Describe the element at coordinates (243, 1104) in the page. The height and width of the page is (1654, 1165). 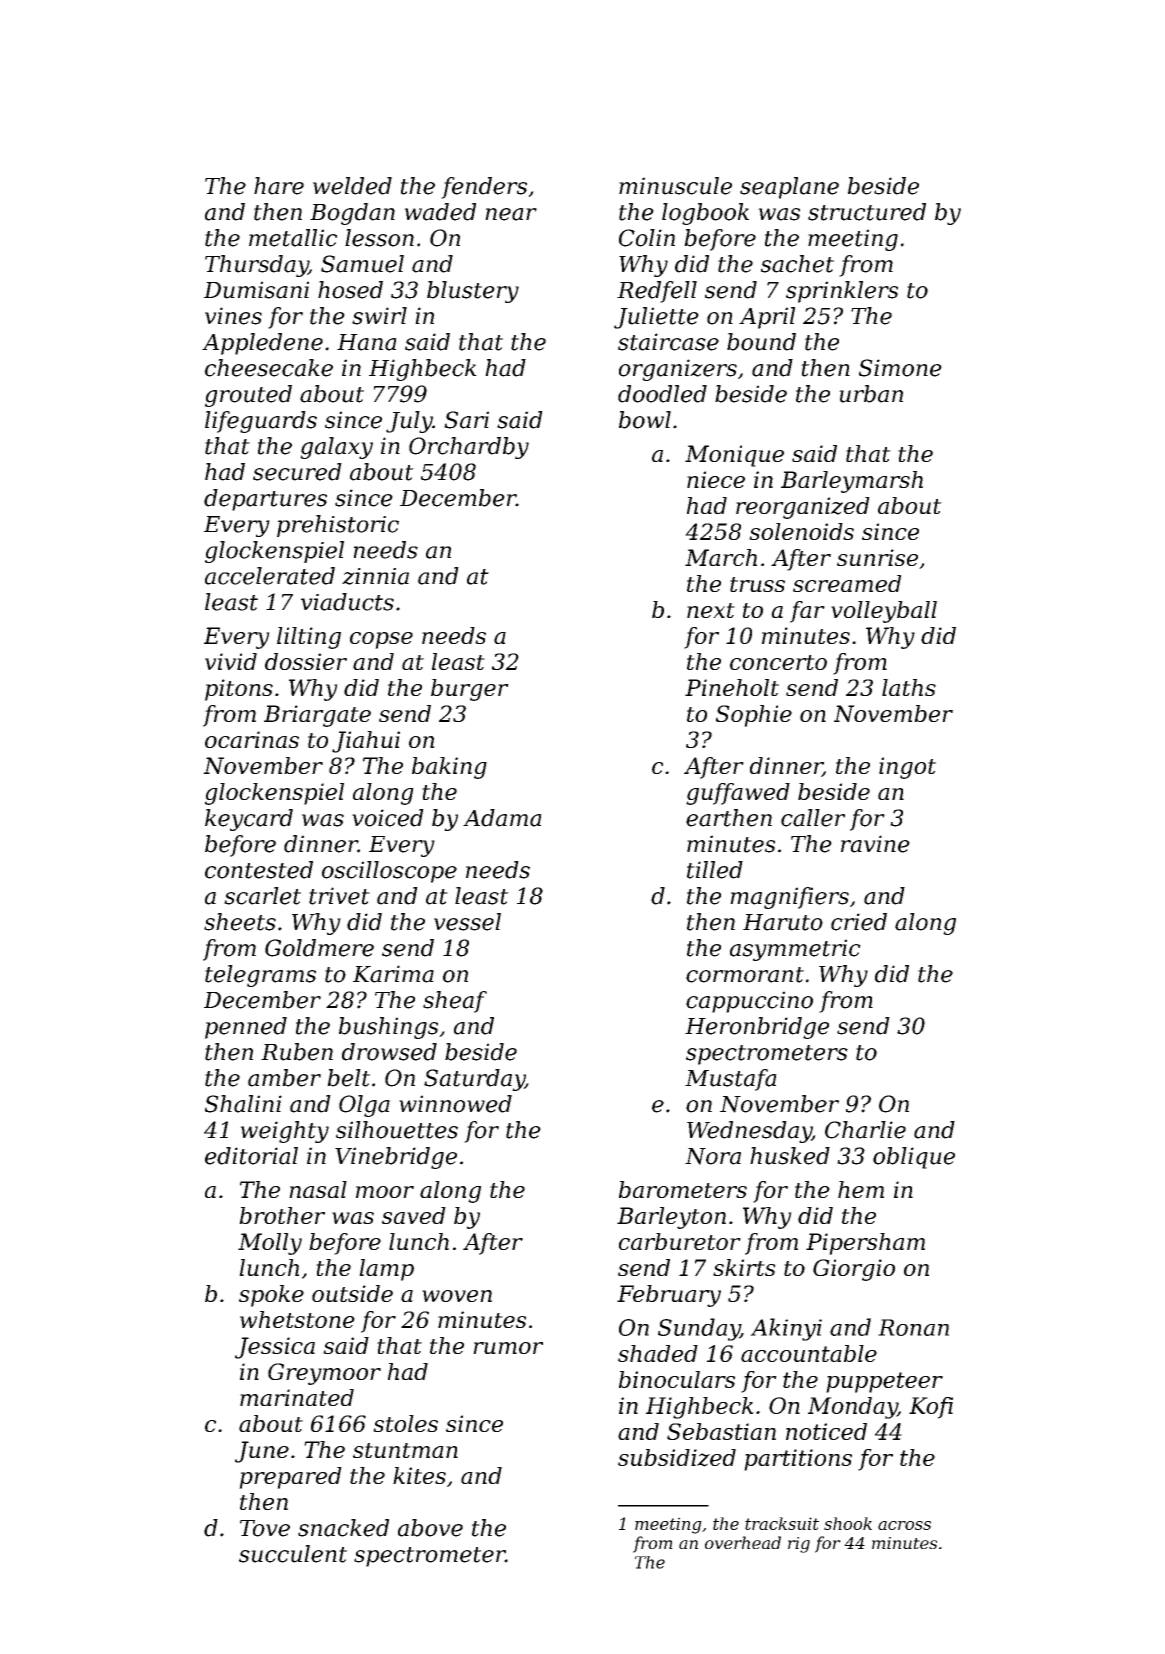
I see `Shalini` at that location.
